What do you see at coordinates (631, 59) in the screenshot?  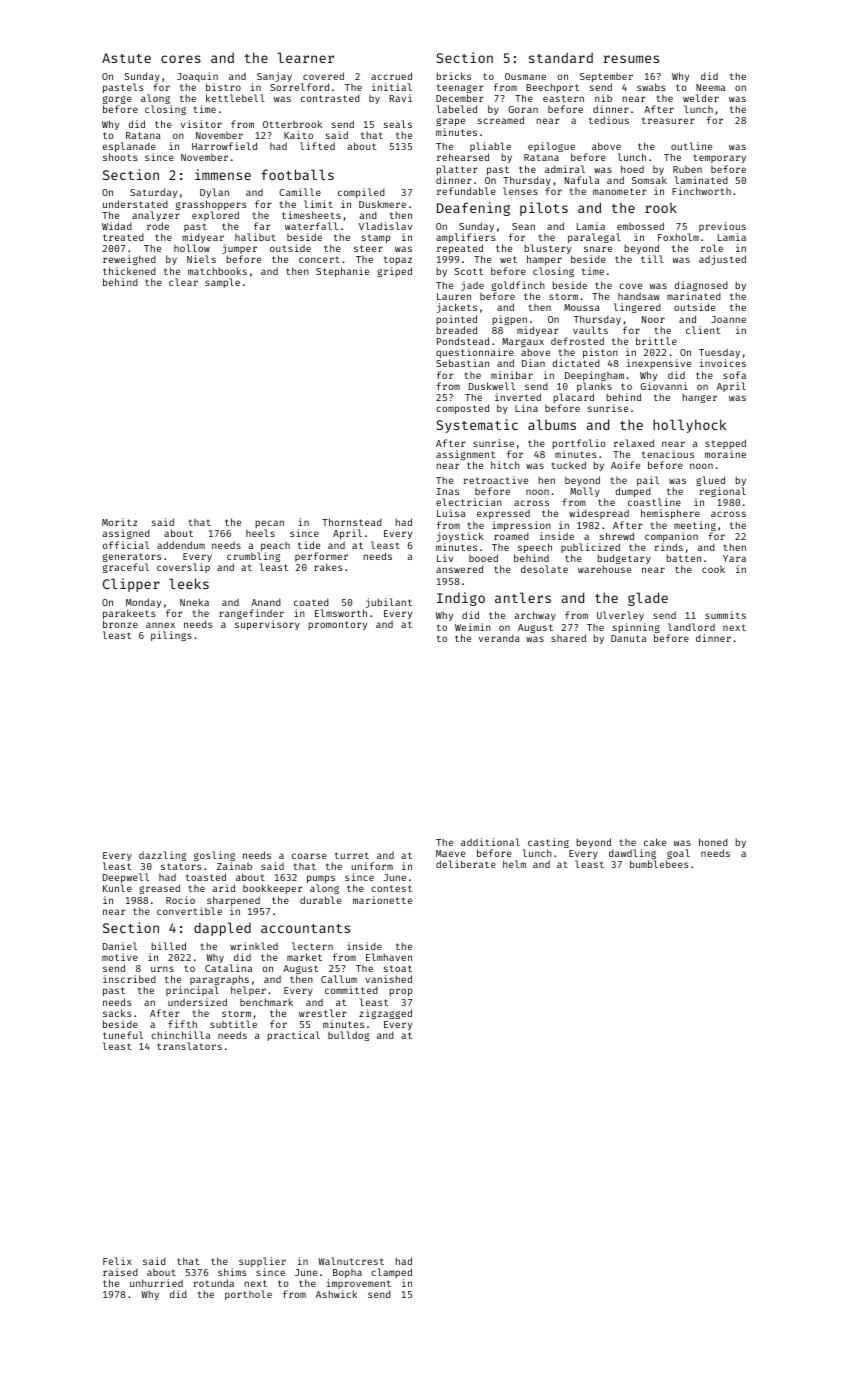 I see `resumes` at bounding box center [631, 59].
